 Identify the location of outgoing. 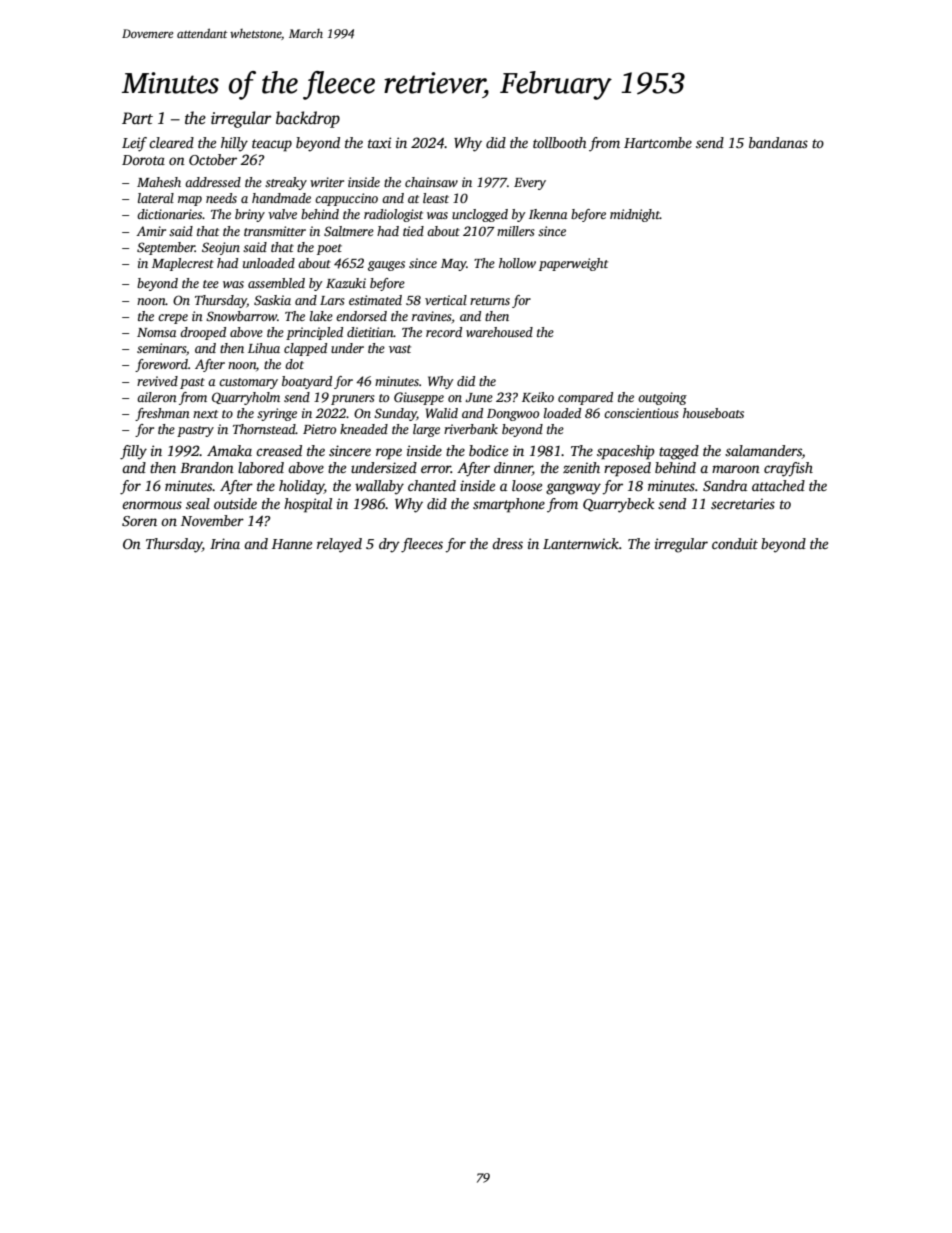
(662, 398).
